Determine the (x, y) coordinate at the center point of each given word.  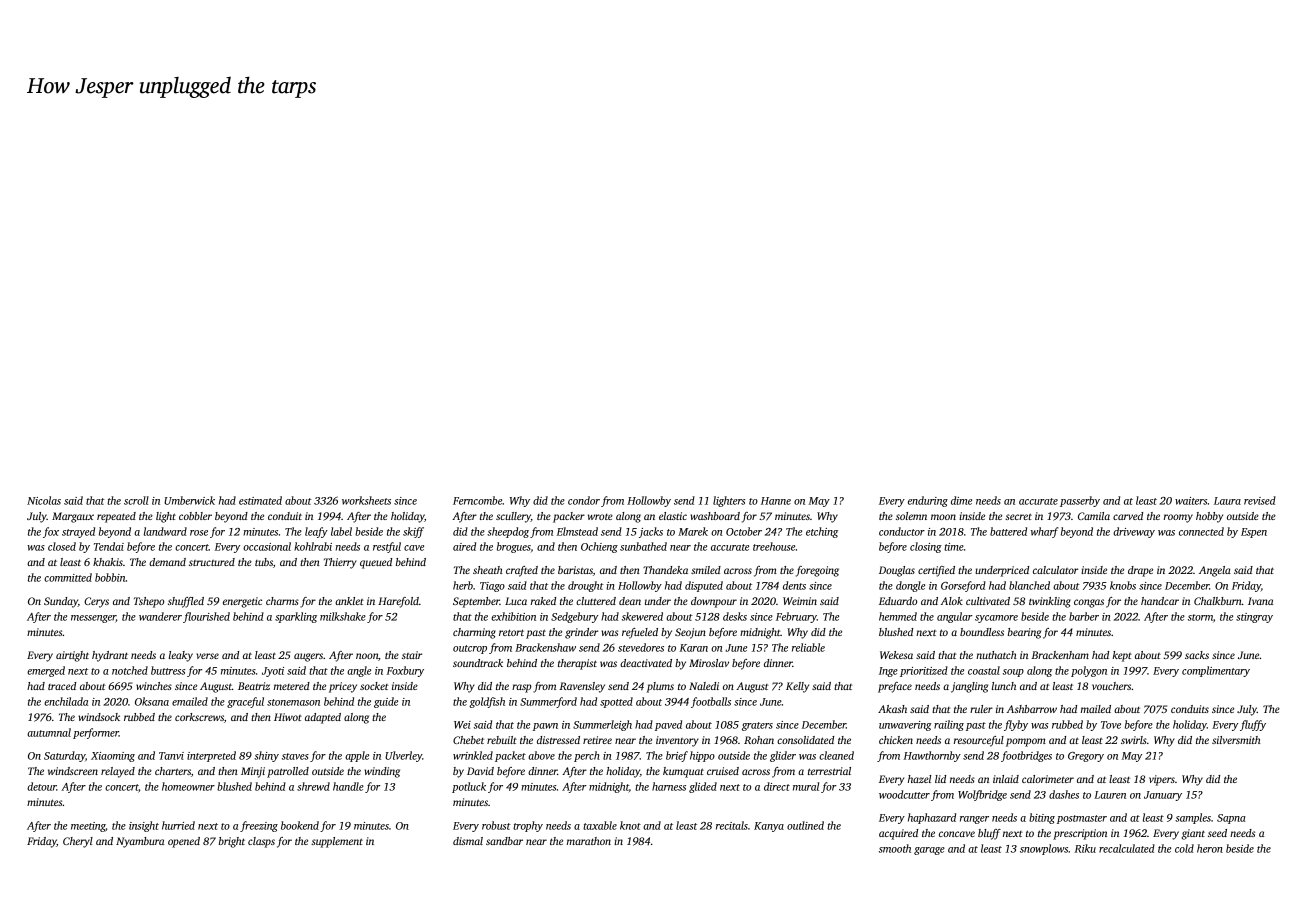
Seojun (690, 633)
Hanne (776, 501)
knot (630, 825)
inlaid (1006, 779)
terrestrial (829, 771)
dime (961, 500)
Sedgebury (574, 617)
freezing (259, 826)
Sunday (61, 602)
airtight (72, 656)
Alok (952, 601)
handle (348, 786)
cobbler (195, 516)
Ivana (1260, 601)
